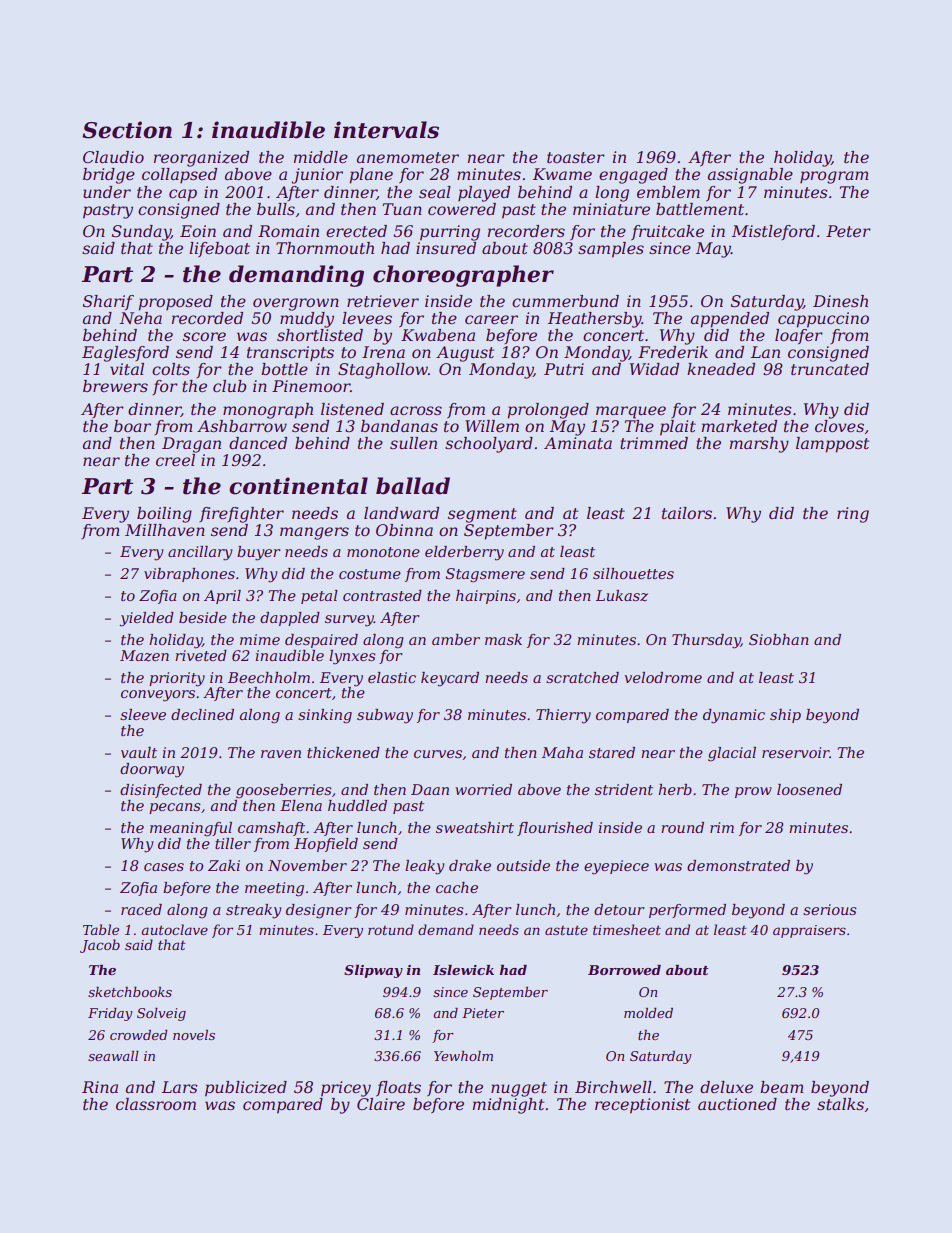 The width and height of the screenshot is (952, 1233). I want to click on novels, so click(194, 1035).
